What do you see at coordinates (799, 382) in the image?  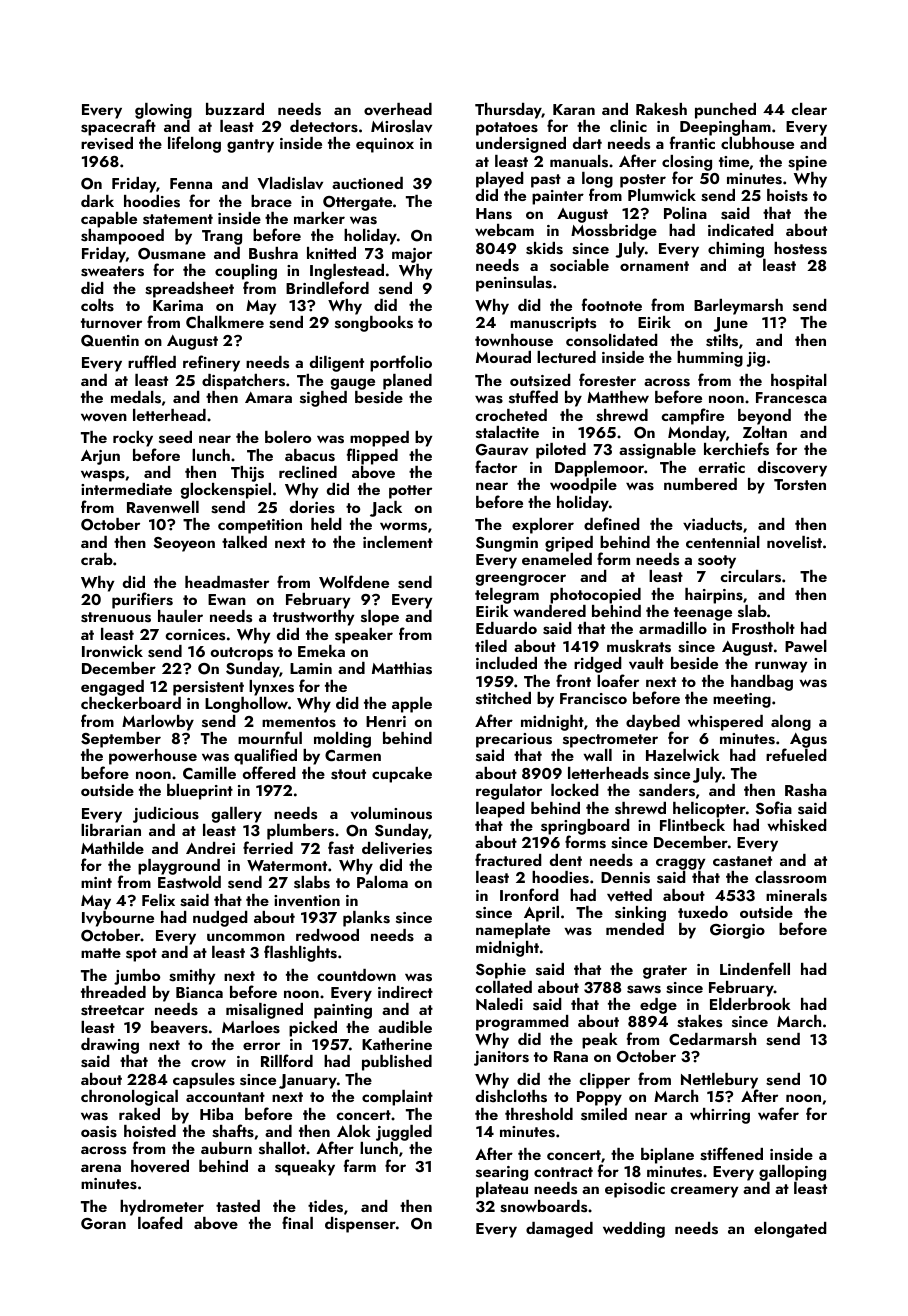 I see `hospital` at bounding box center [799, 382].
